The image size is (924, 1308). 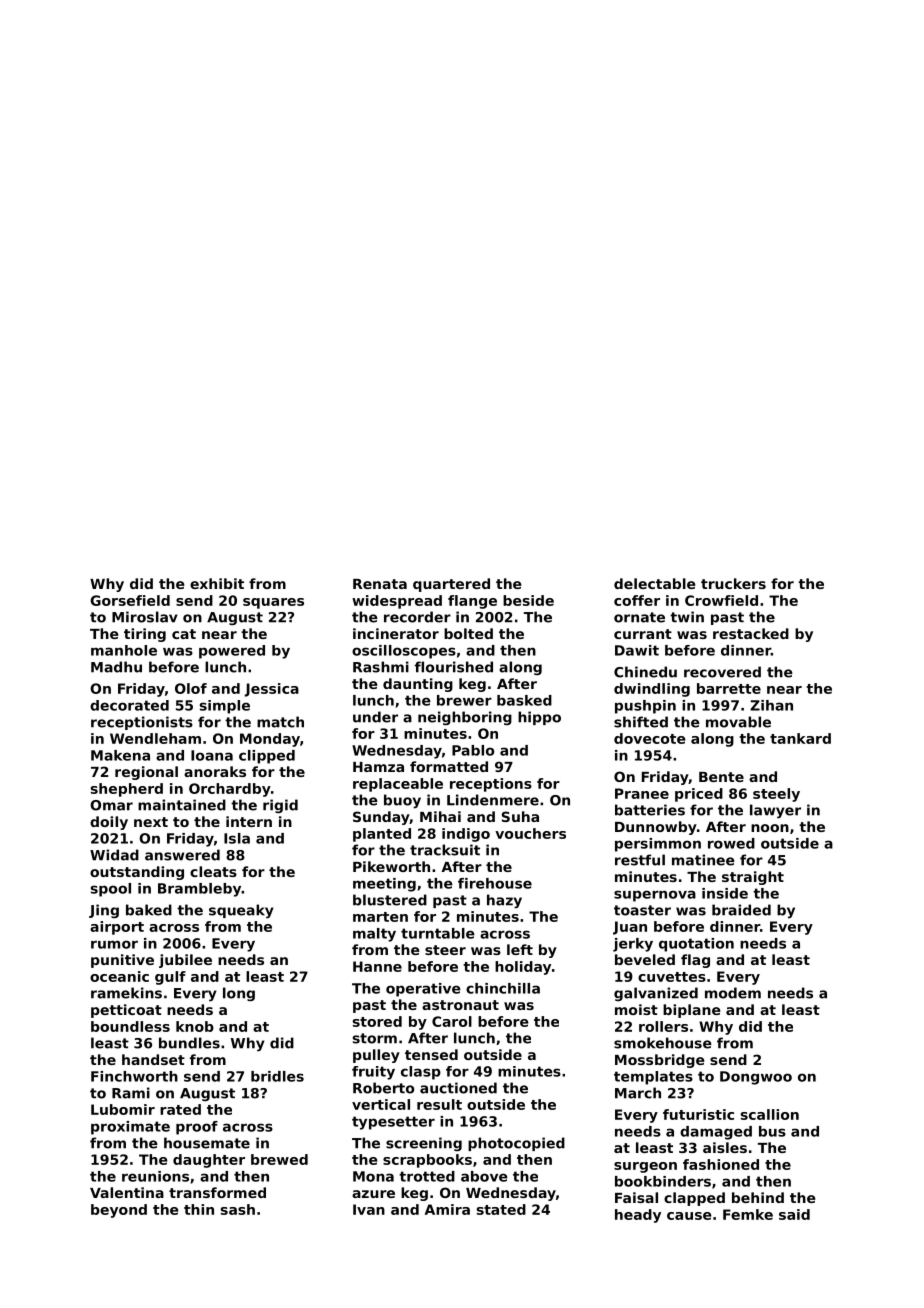 What do you see at coordinates (225, 707) in the screenshot?
I see `simple` at bounding box center [225, 707].
